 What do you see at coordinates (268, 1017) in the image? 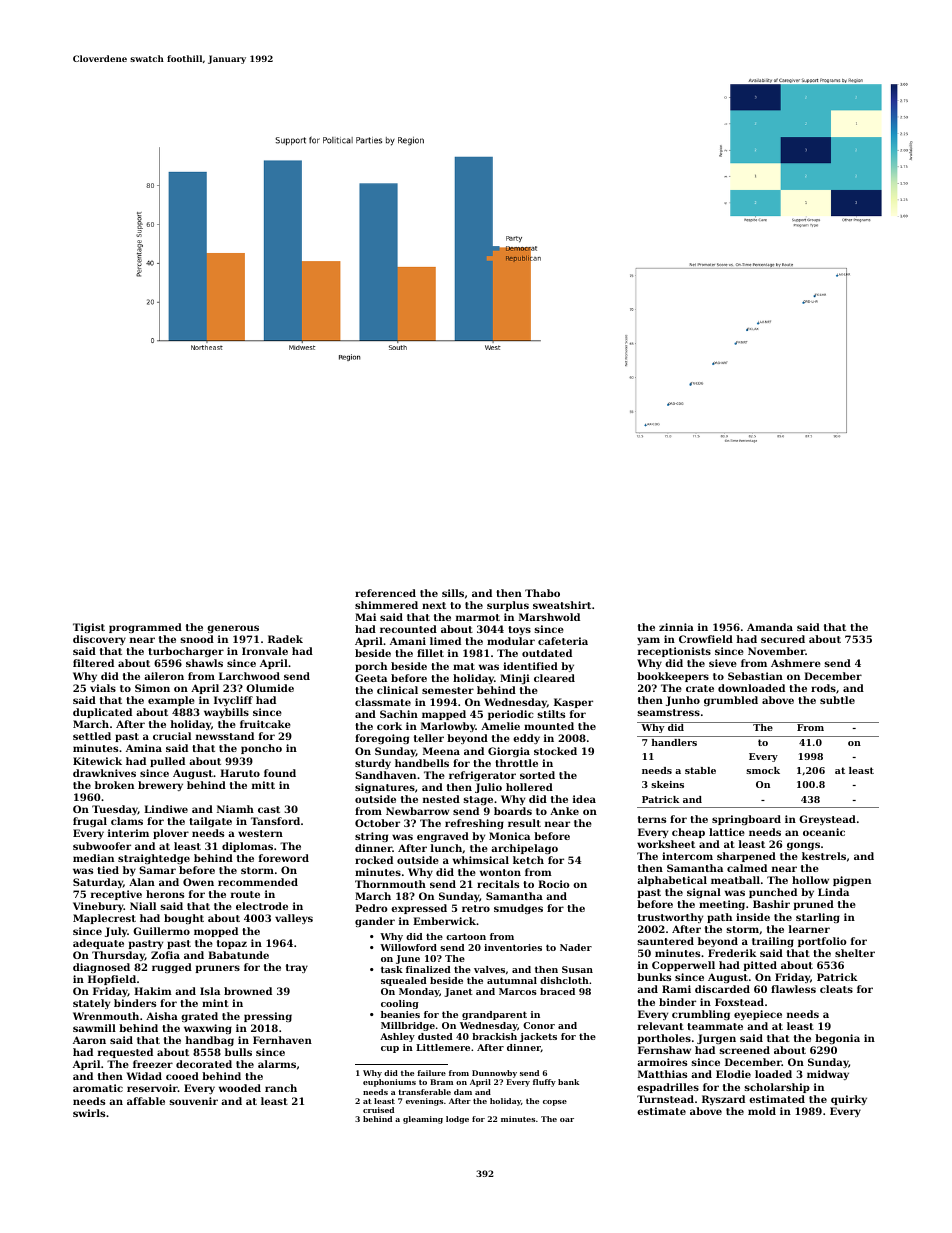
I see `pressing` at bounding box center [268, 1017].
